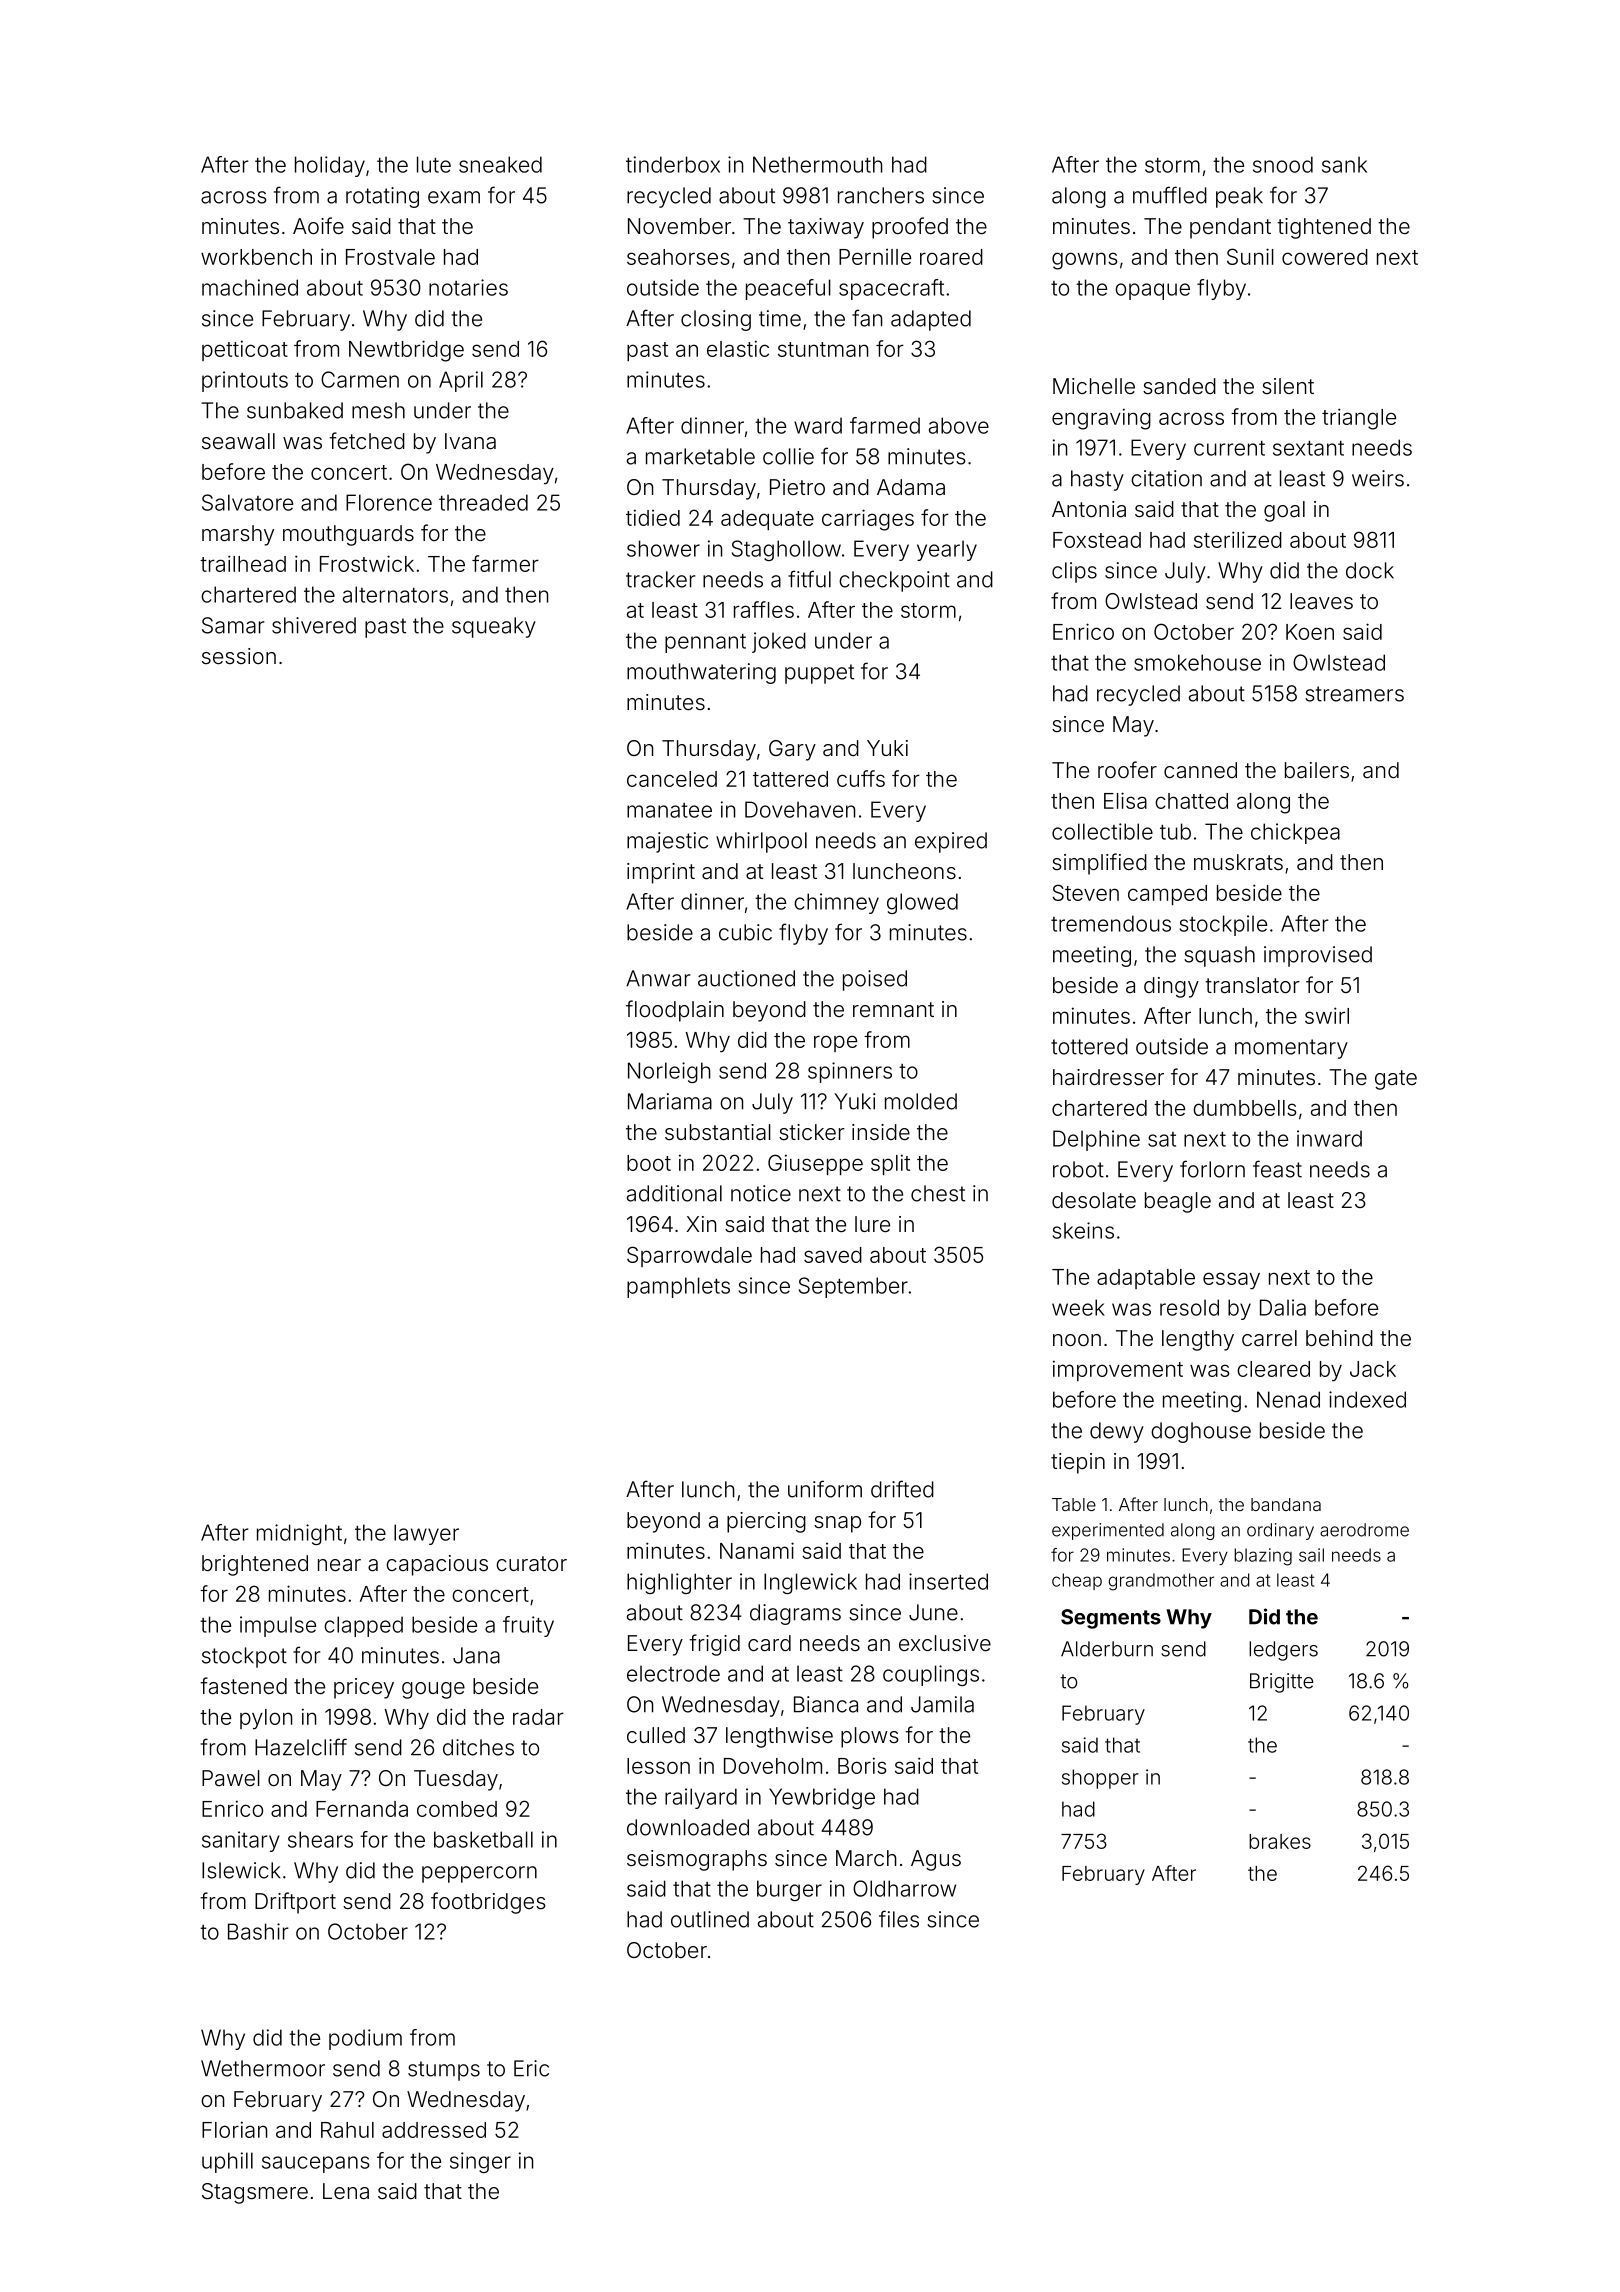 The width and height of the page is (1620, 2292). What do you see at coordinates (494, 627) in the page?
I see `squeaky` at bounding box center [494, 627].
